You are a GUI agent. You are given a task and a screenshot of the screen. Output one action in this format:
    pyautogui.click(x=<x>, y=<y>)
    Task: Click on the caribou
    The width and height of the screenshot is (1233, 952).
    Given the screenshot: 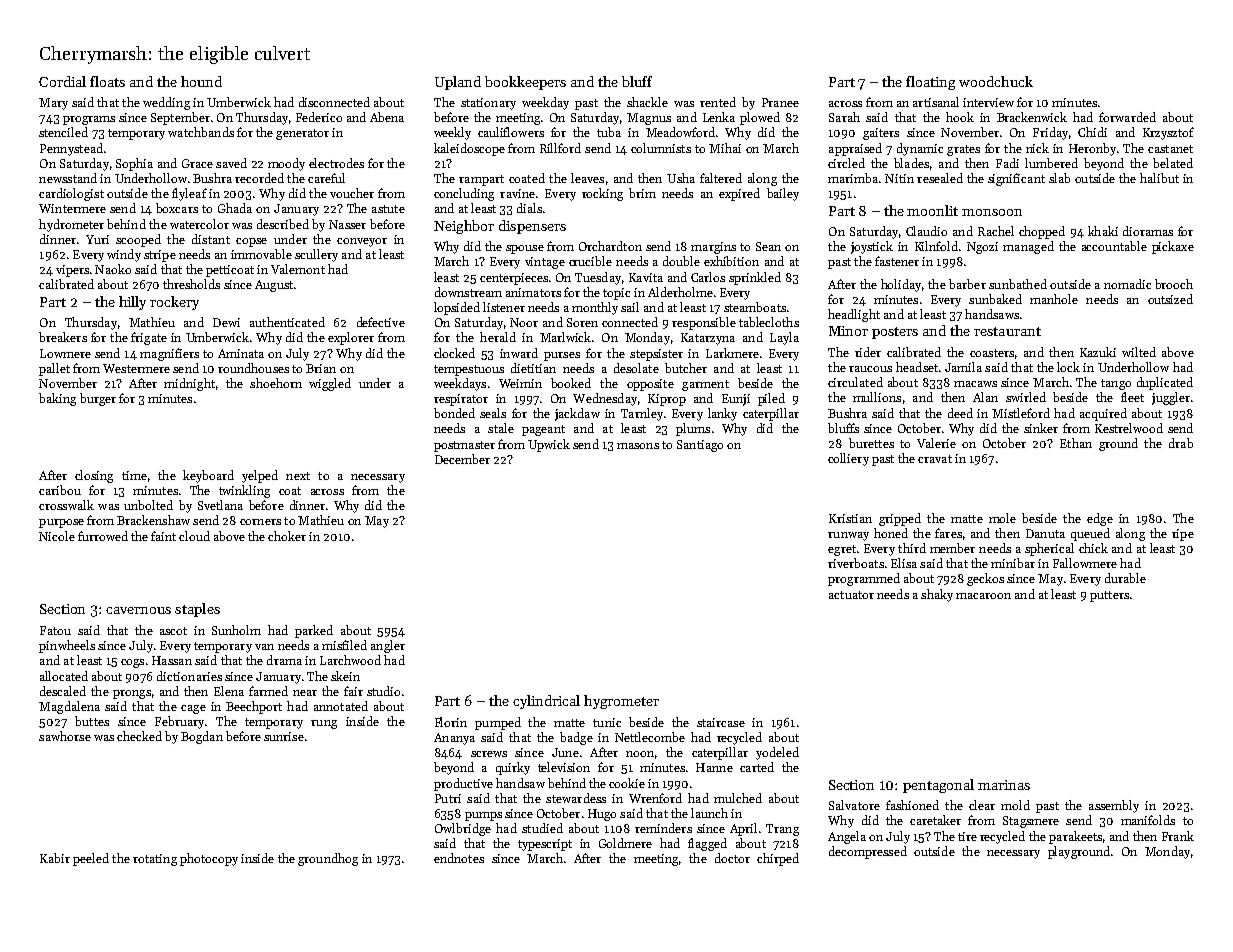 What is the action you would take?
    pyautogui.click(x=60, y=490)
